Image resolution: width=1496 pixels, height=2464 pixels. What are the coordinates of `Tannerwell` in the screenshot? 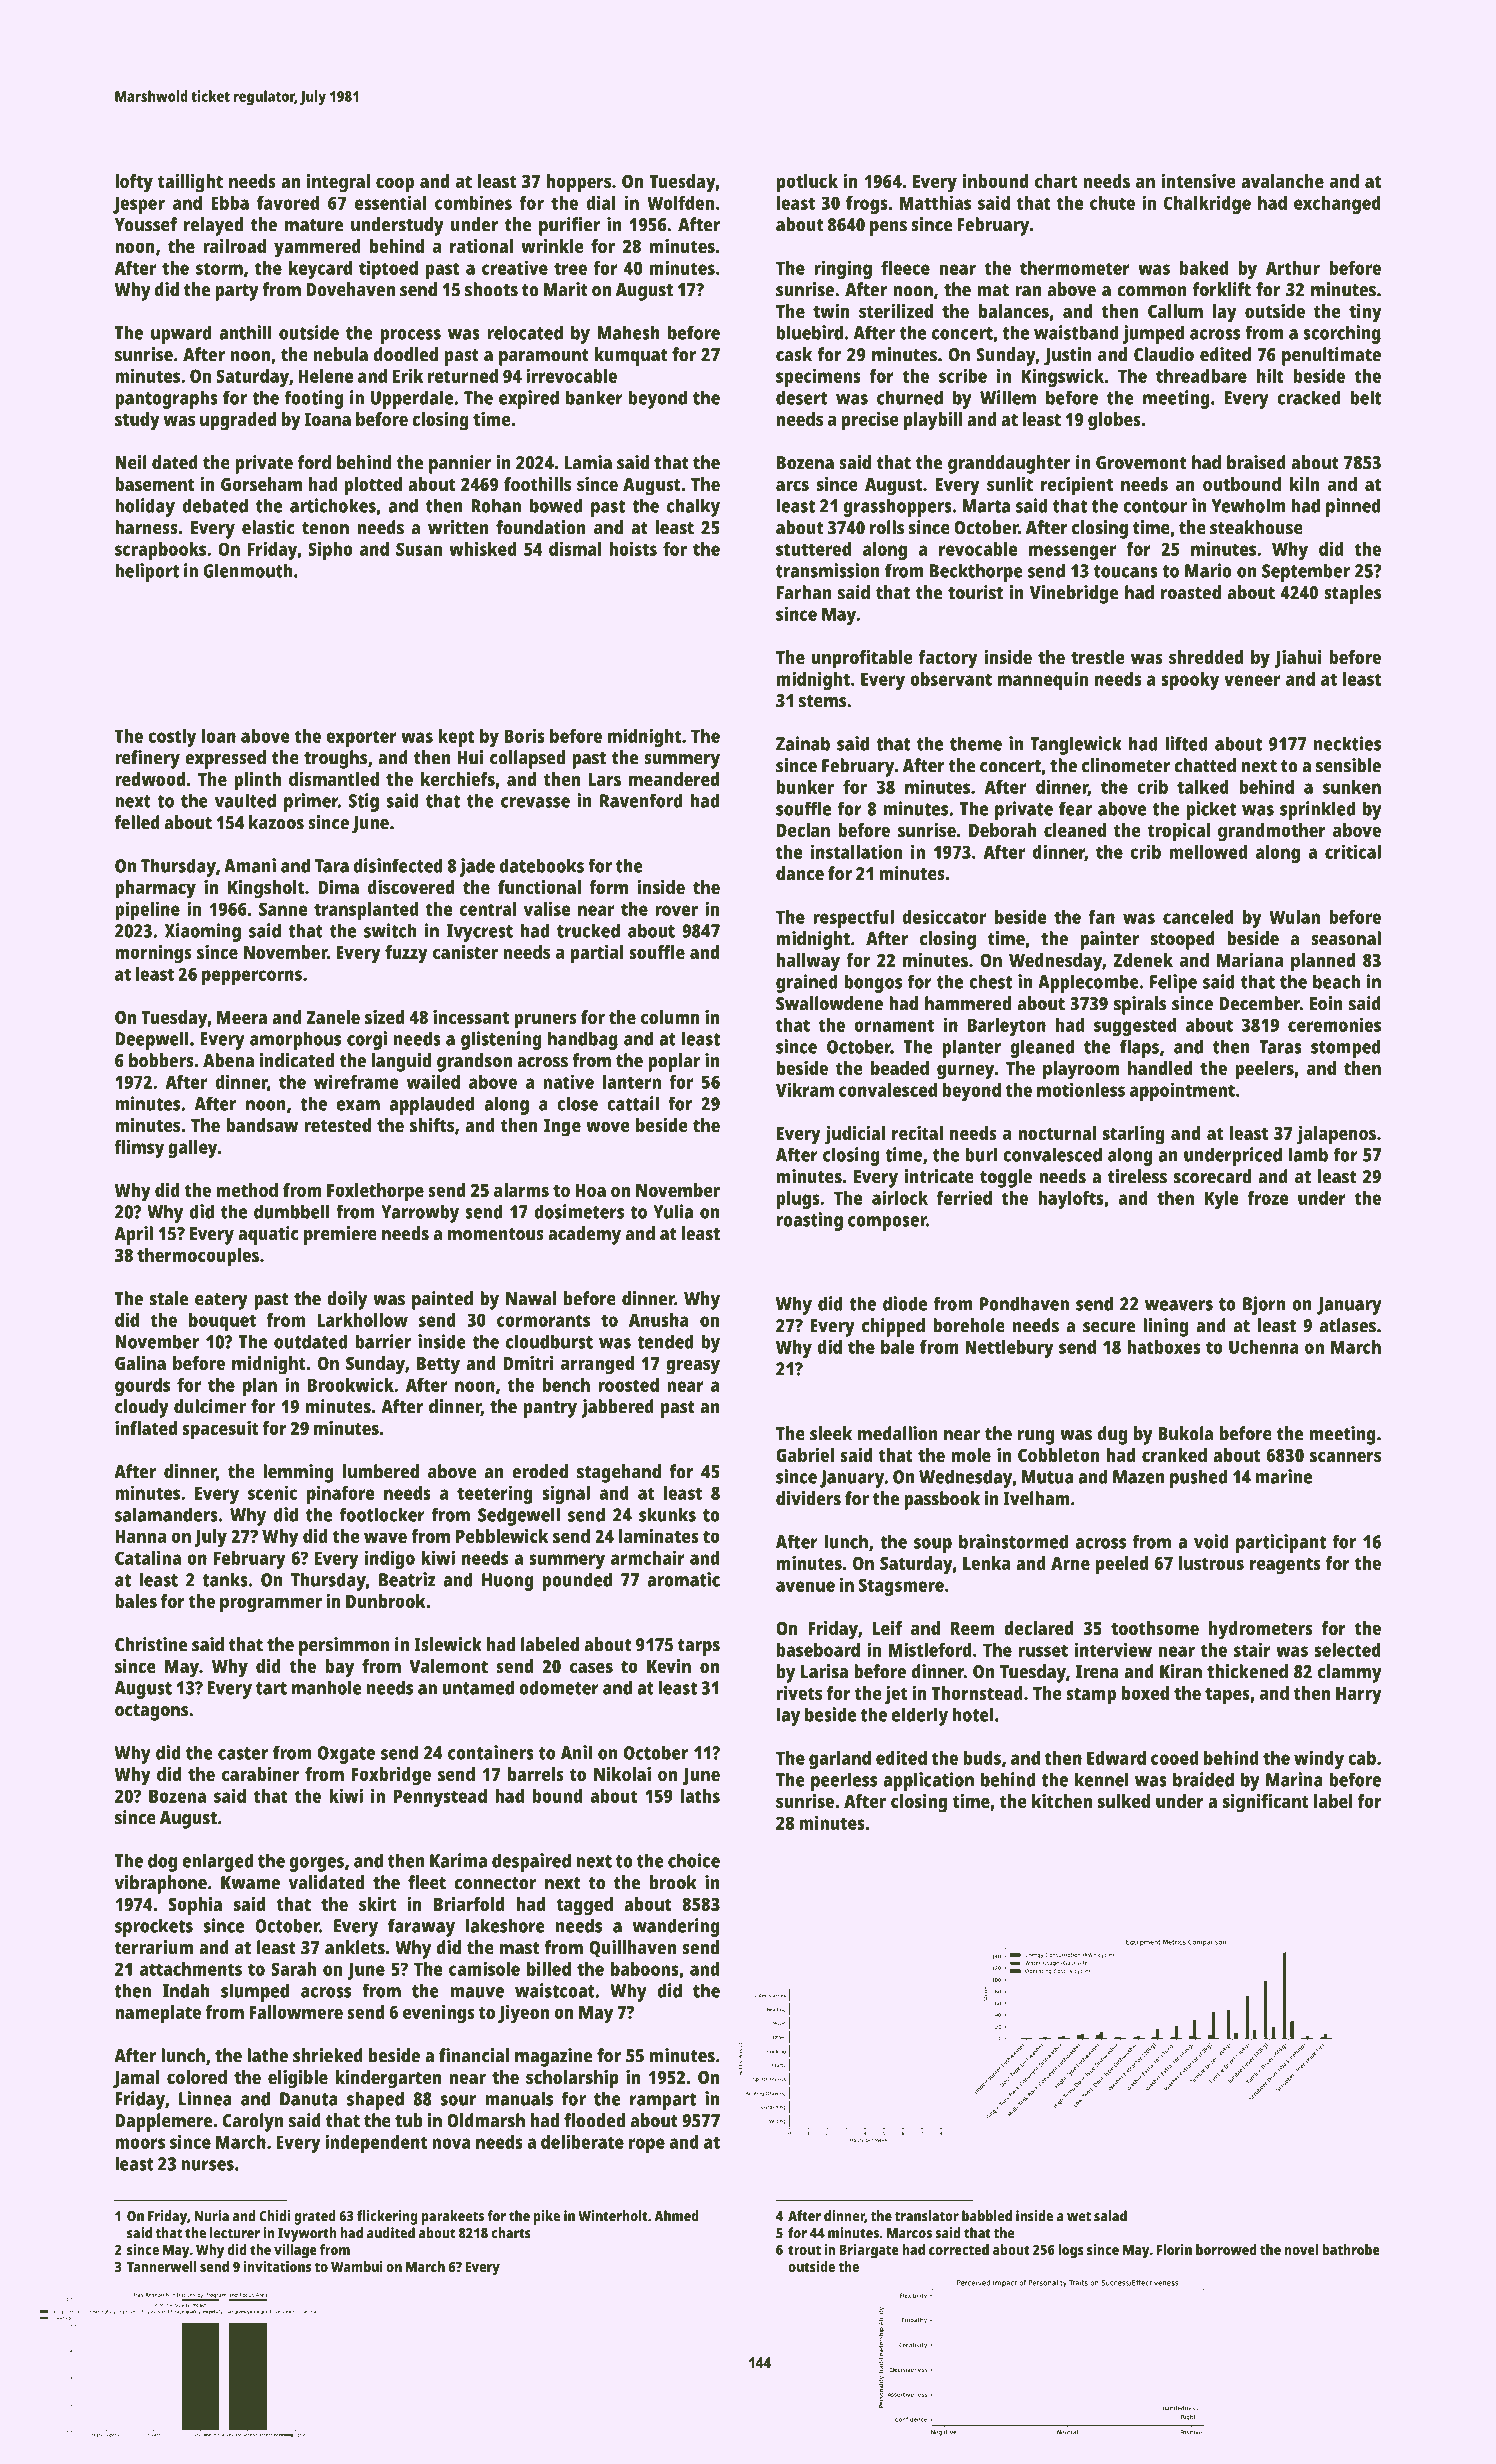 It's located at (162, 2266).
